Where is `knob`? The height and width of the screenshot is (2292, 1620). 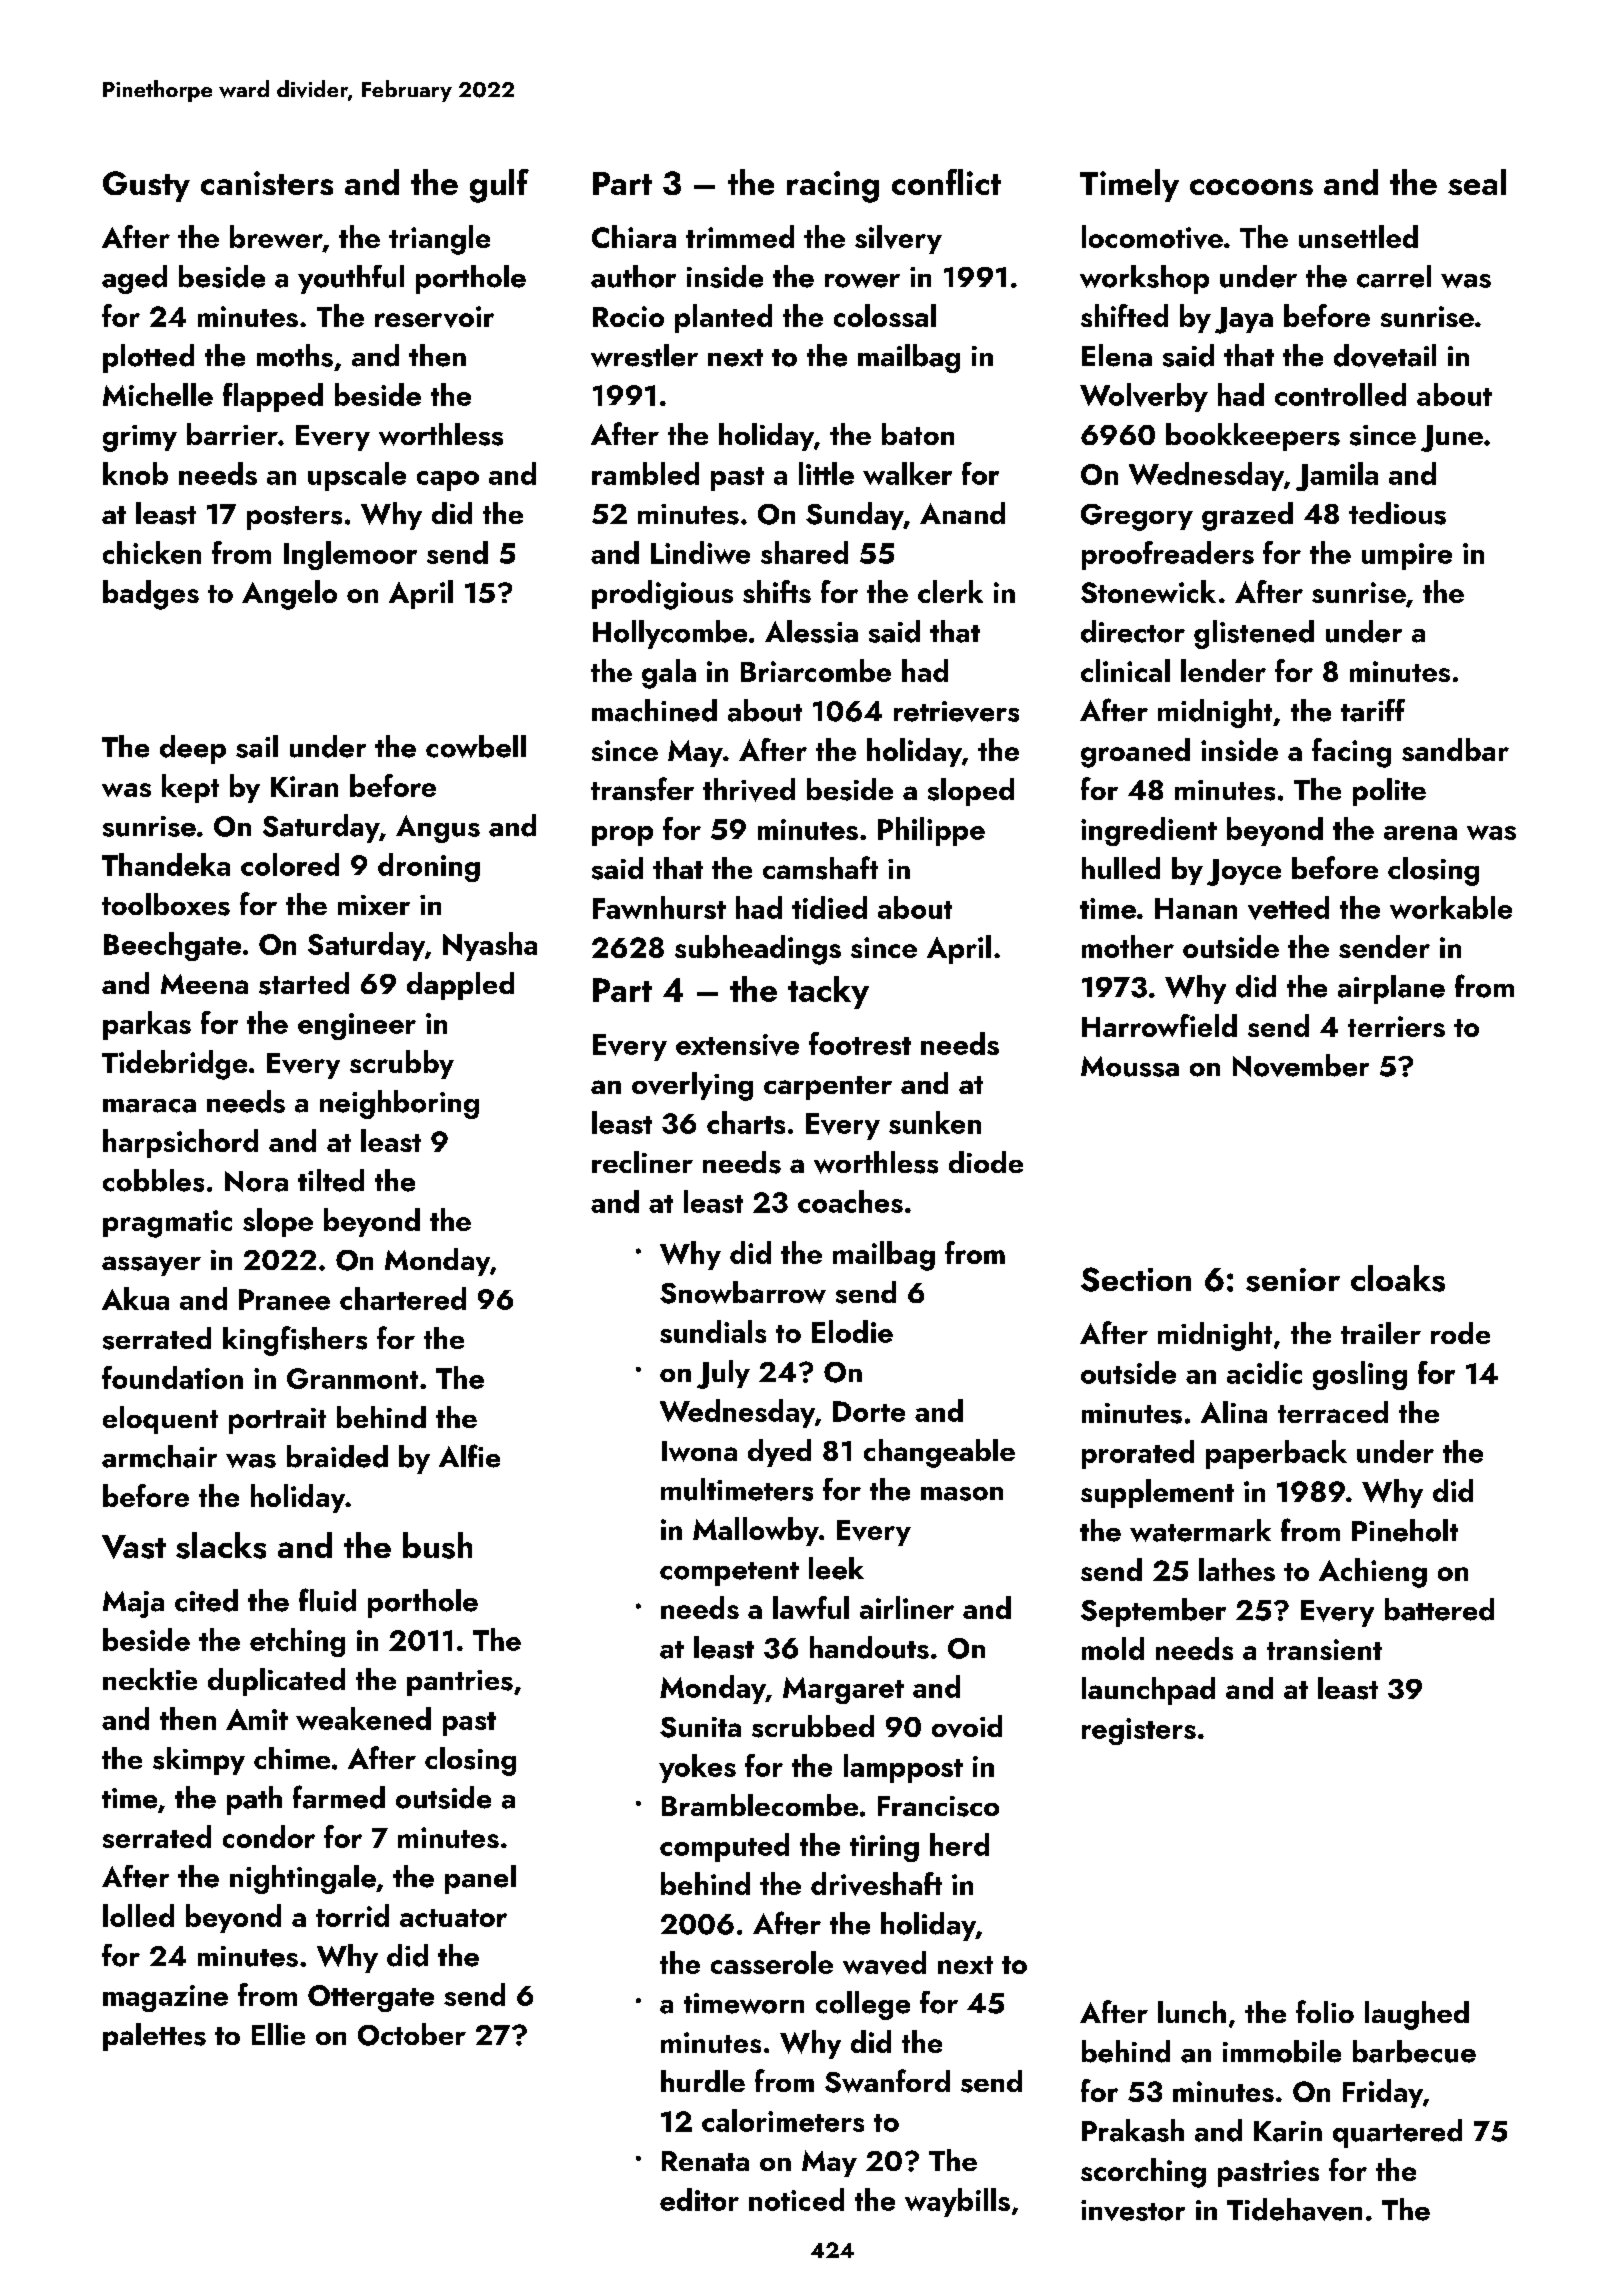
knob is located at coordinates (135, 473).
